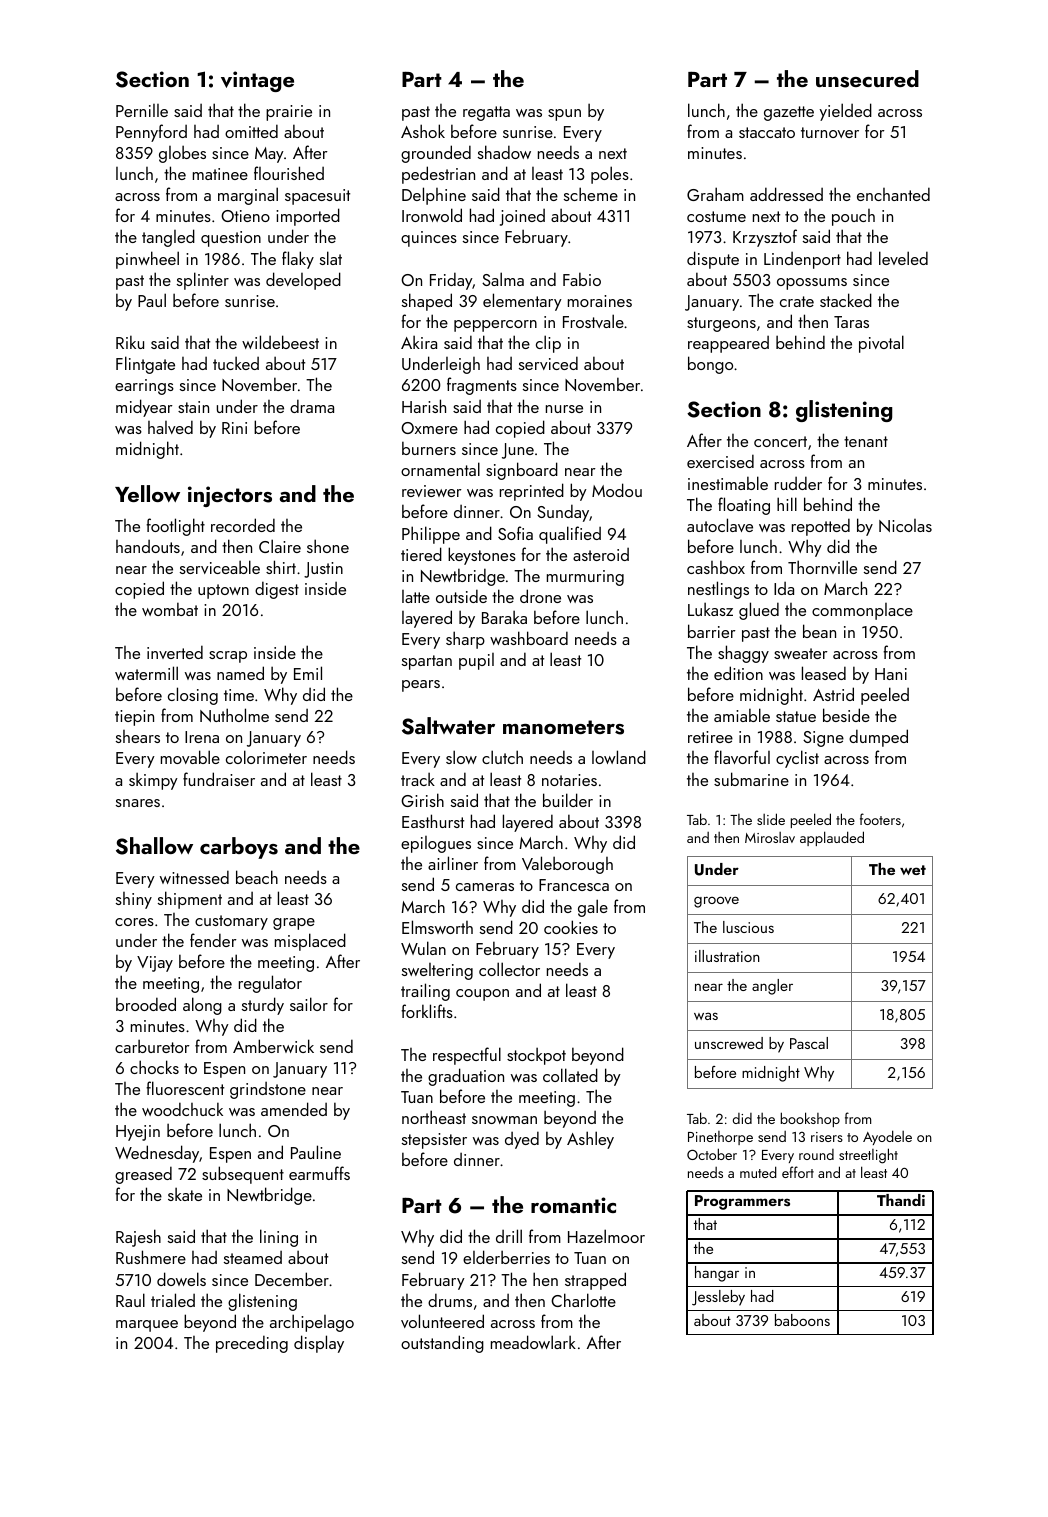 This screenshot has width=1048, height=1517. I want to click on Raul, so click(130, 1300).
